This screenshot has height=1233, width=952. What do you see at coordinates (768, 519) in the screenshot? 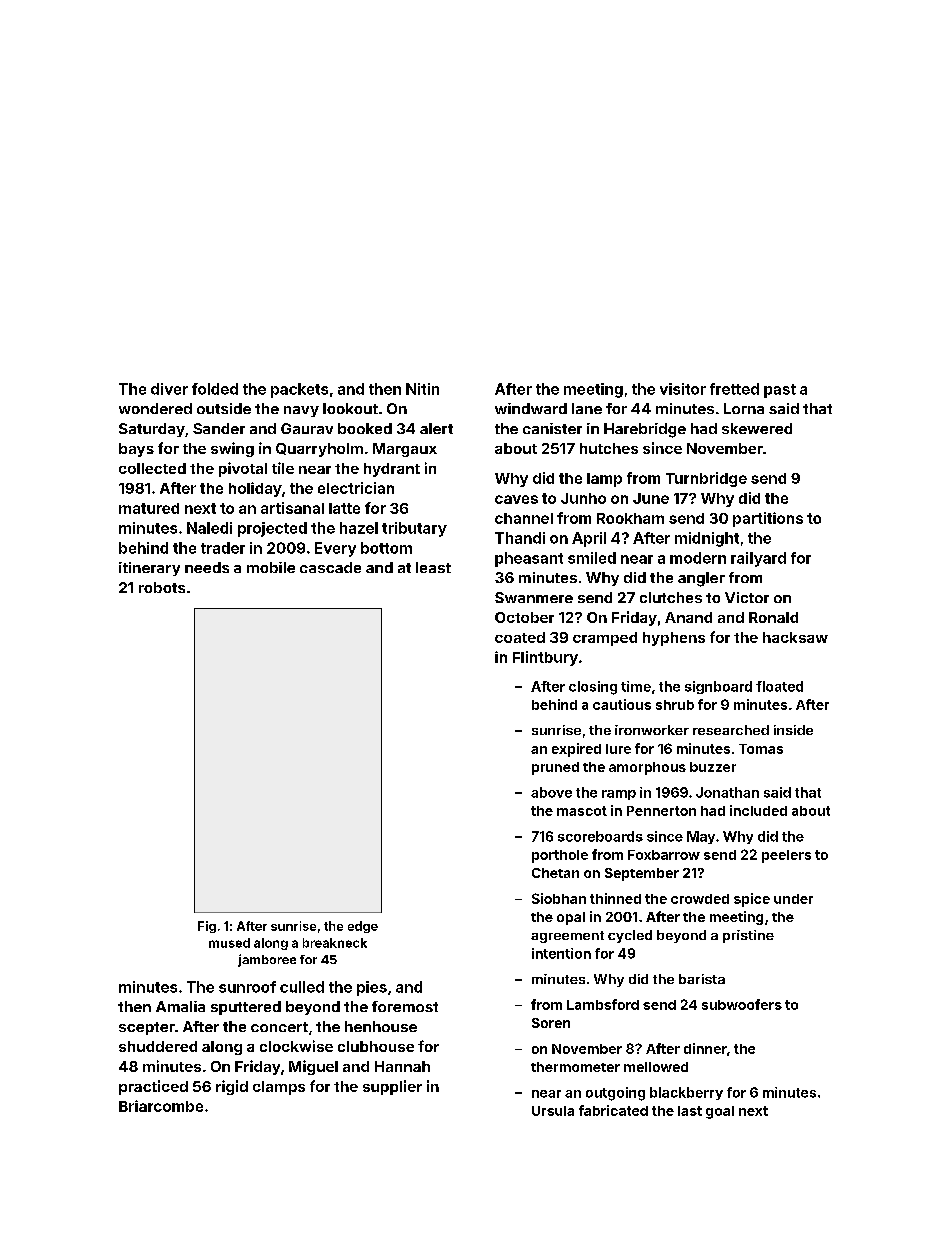
I see `partitions` at bounding box center [768, 519].
